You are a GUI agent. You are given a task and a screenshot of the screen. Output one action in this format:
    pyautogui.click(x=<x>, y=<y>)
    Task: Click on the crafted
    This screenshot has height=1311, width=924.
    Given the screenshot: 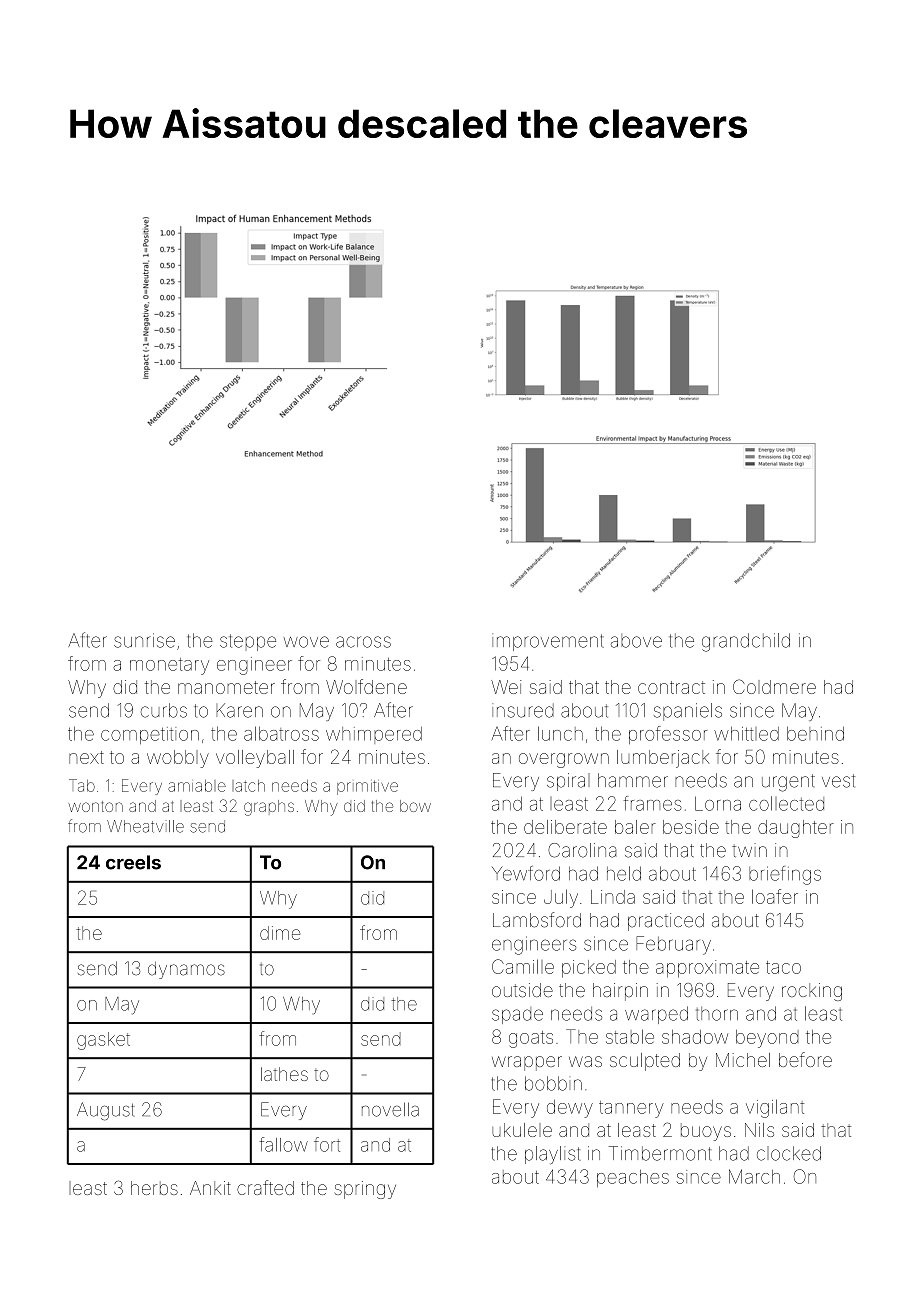 What is the action you would take?
    pyautogui.click(x=265, y=1187)
